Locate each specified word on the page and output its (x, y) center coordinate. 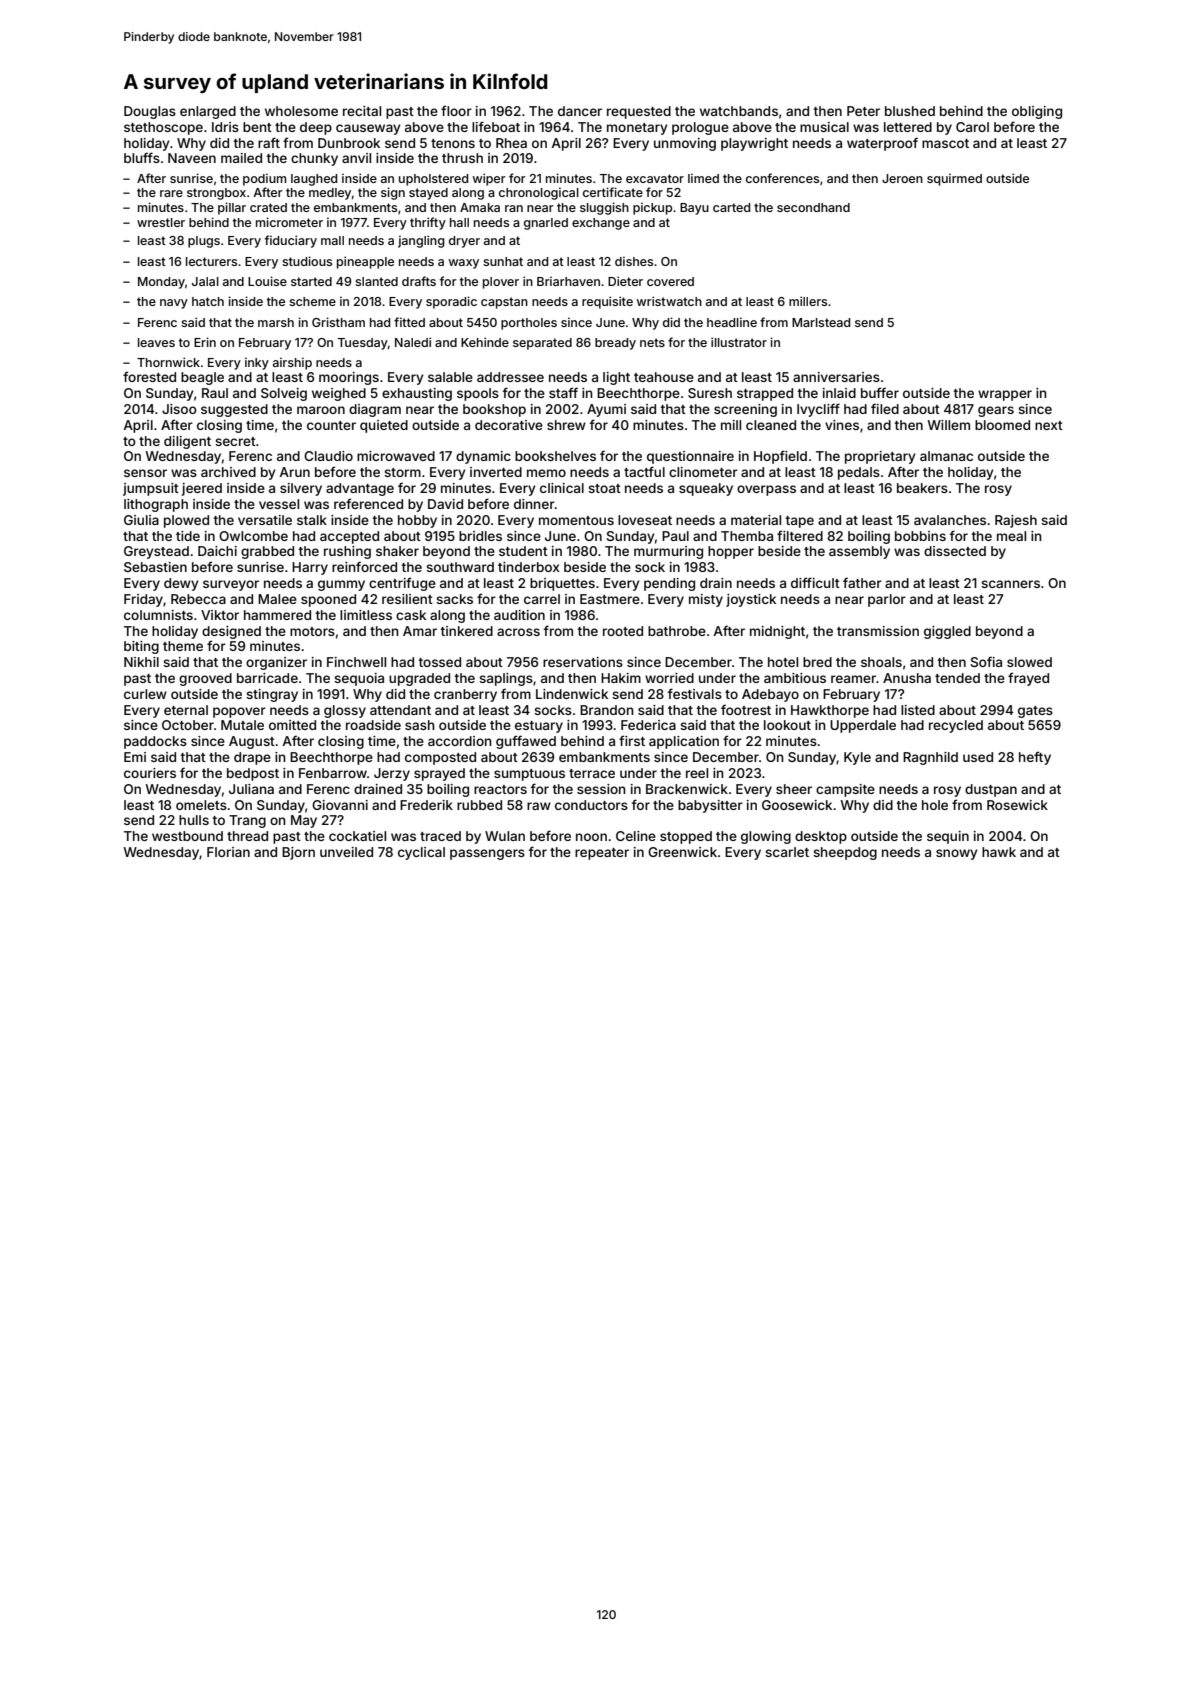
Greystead (156, 552)
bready (615, 344)
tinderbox (529, 567)
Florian (228, 852)
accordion (460, 741)
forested (149, 376)
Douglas (150, 112)
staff (563, 392)
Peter (863, 111)
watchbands (739, 111)
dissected (955, 551)
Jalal (205, 281)
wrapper (1005, 395)
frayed (1028, 679)
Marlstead (821, 322)
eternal (186, 710)
